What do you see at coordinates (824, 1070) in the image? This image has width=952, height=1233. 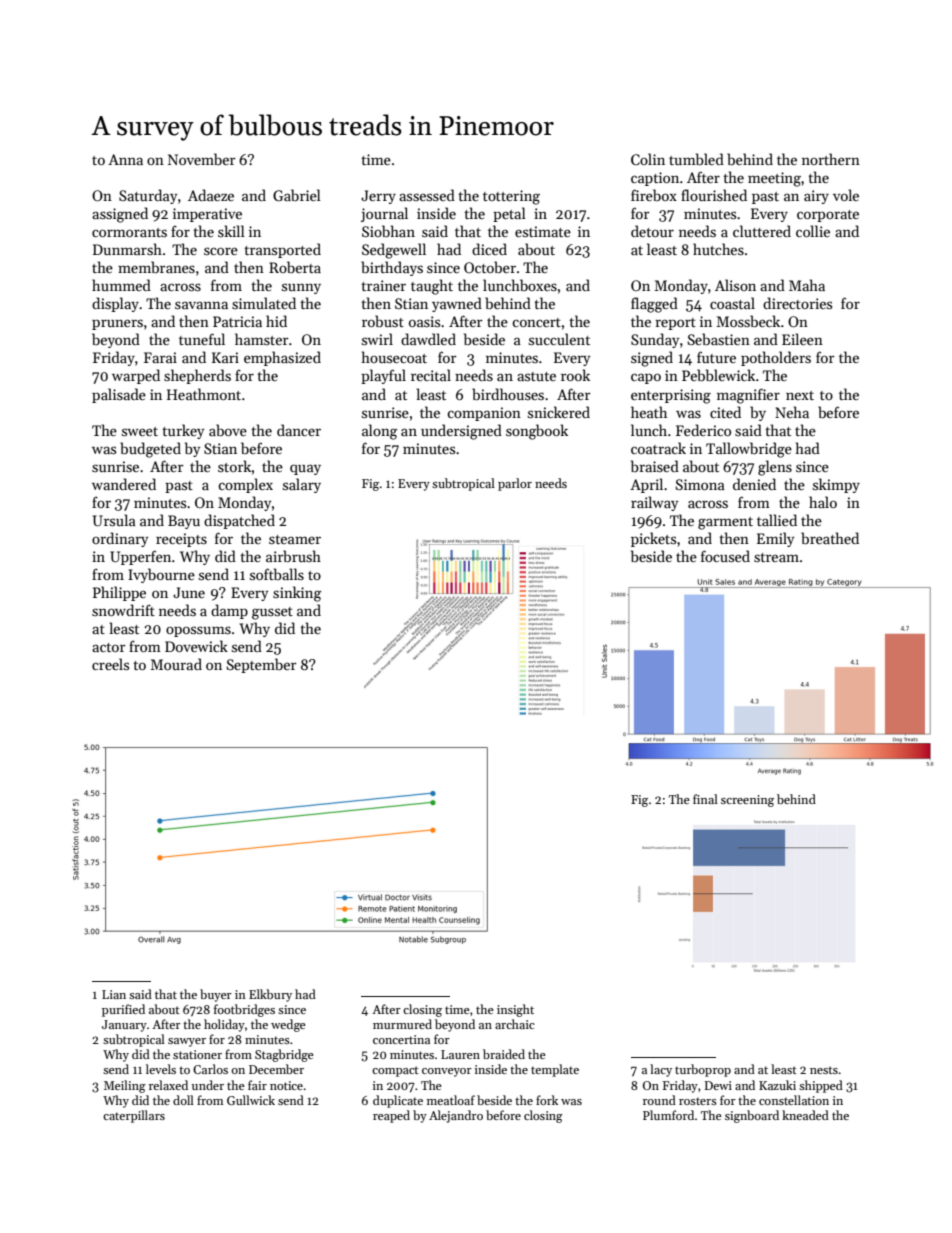 I see `nests` at bounding box center [824, 1070].
